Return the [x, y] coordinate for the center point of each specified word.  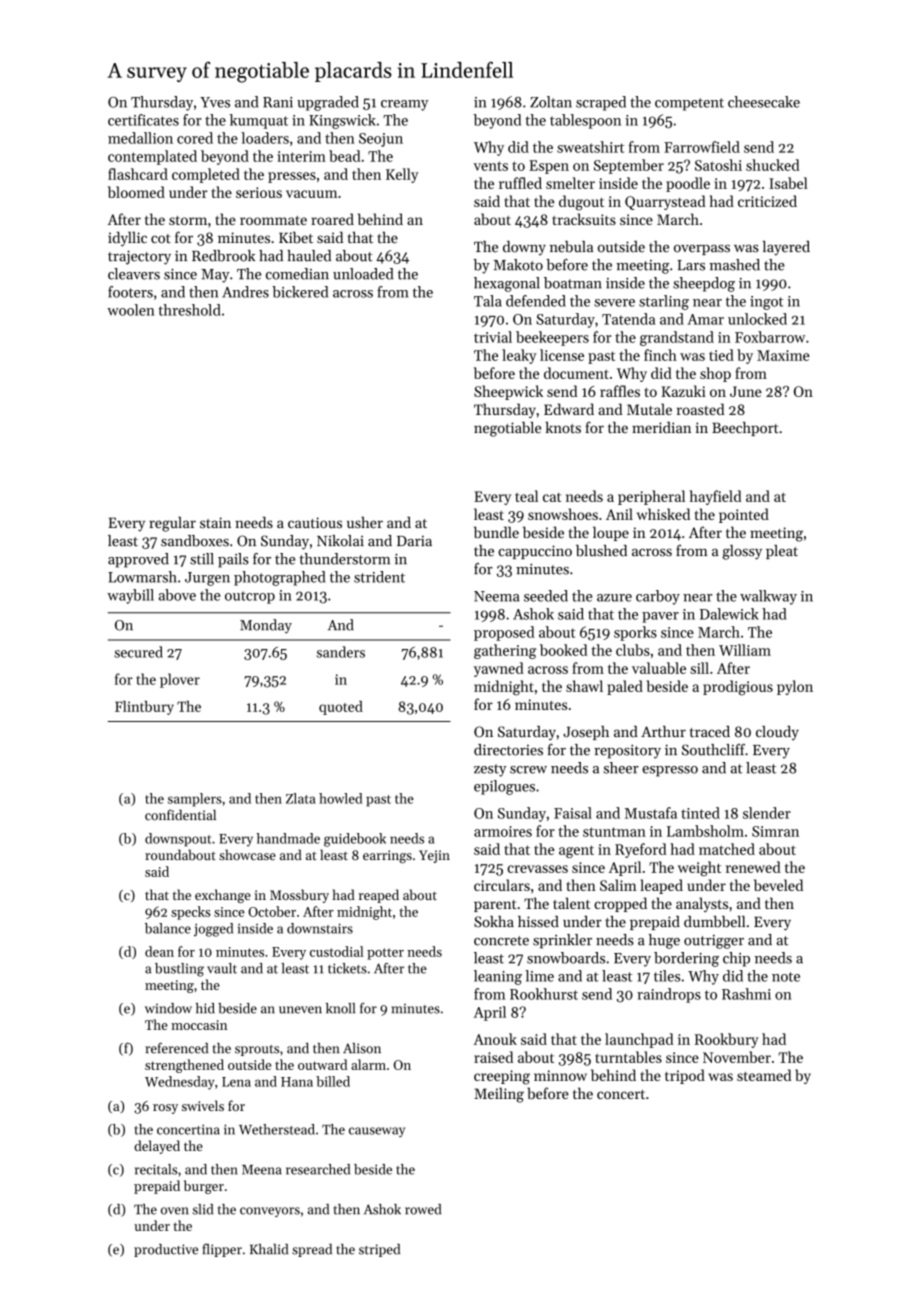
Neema [497, 596]
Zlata [300, 798]
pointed [744, 515]
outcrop [250, 597]
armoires [503, 831]
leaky [519, 356]
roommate [273, 220]
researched [318, 1169]
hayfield [716, 497]
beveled [778, 885]
